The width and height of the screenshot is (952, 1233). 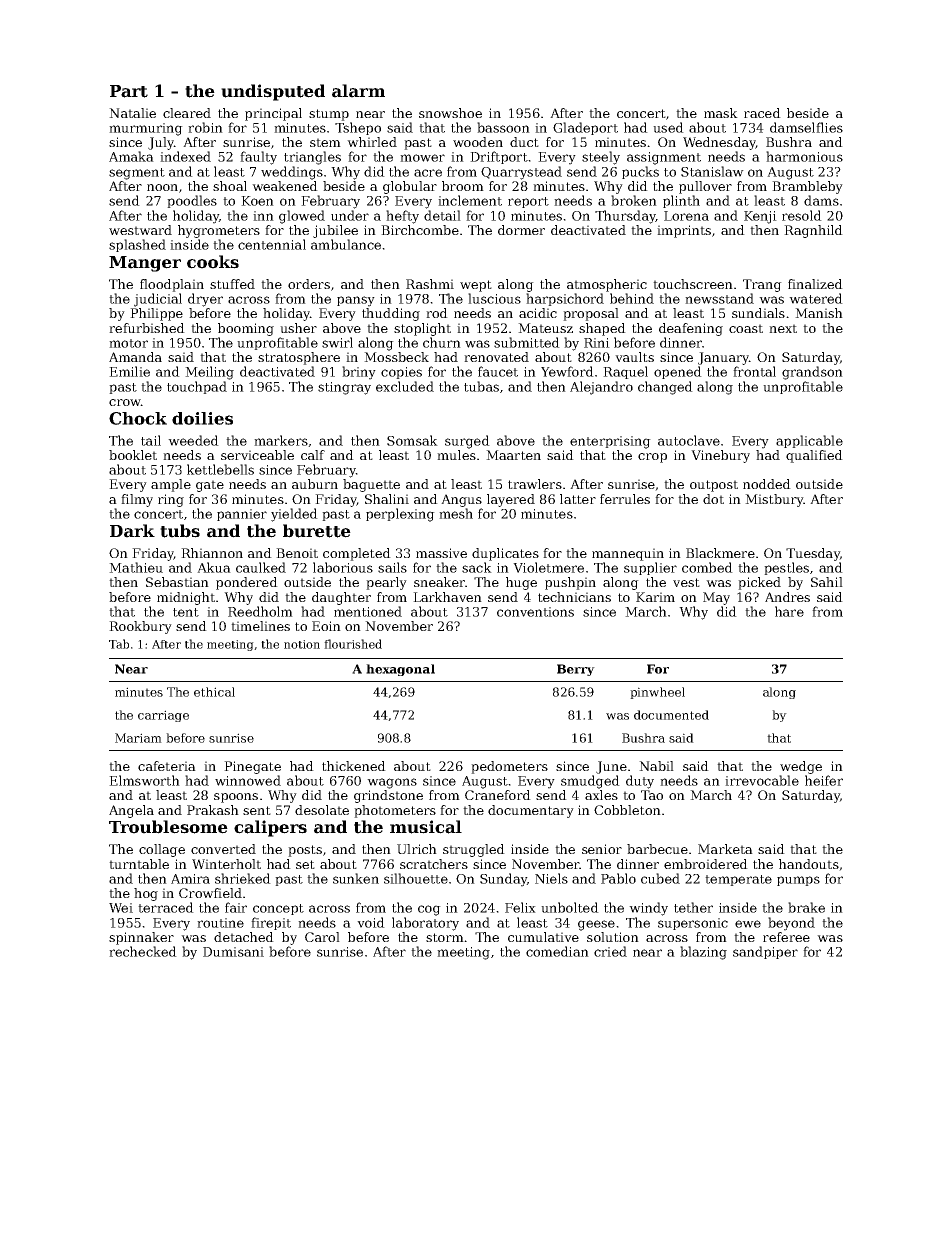 What do you see at coordinates (163, 716) in the screenshot?
I see `carriage` at bounding box center [163, 716].
